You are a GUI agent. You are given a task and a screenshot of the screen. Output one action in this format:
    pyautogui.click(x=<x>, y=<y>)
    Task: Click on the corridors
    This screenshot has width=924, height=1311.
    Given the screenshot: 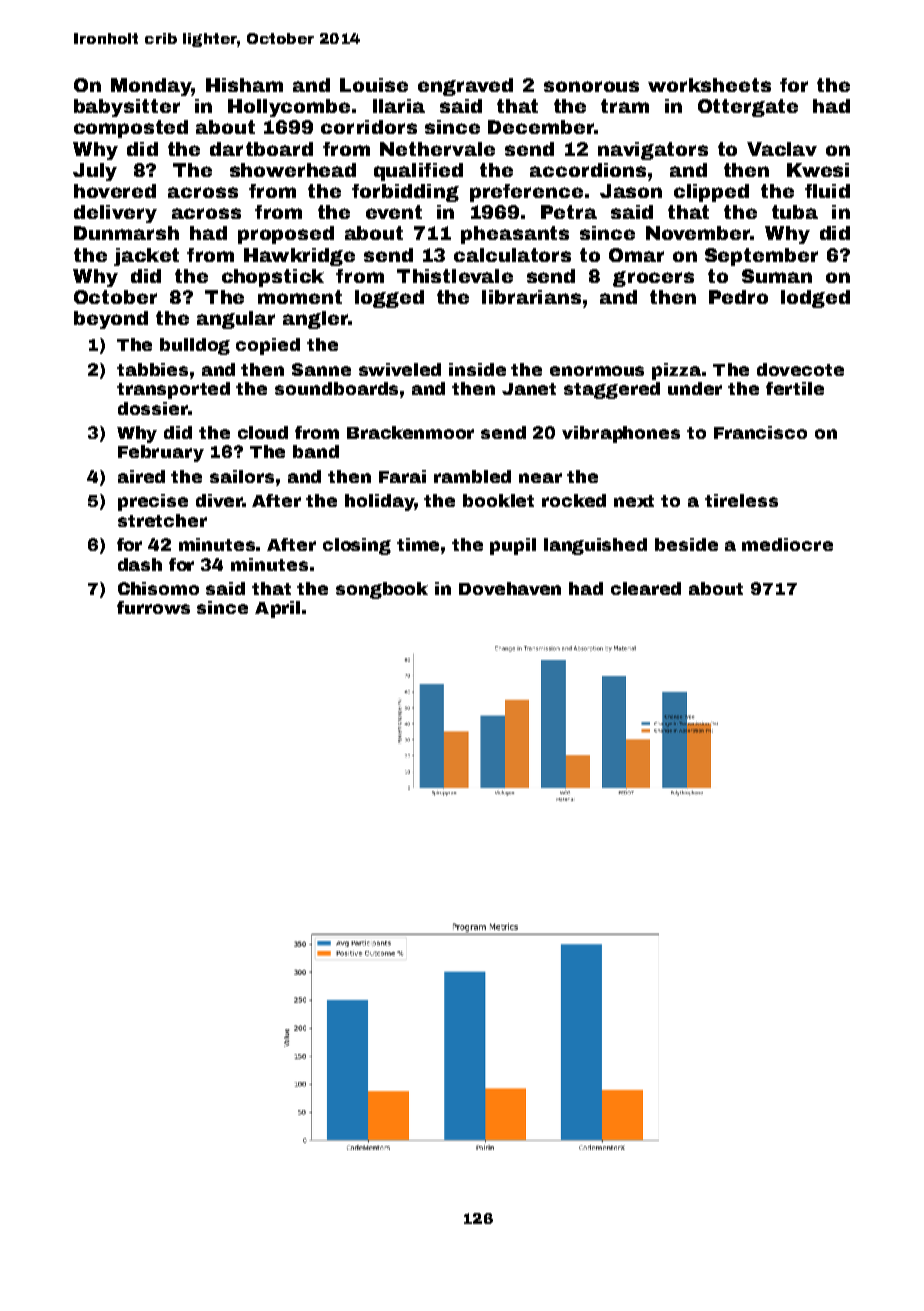 What is the action you would take?
    pyautogui.click(x=369, y=127)
